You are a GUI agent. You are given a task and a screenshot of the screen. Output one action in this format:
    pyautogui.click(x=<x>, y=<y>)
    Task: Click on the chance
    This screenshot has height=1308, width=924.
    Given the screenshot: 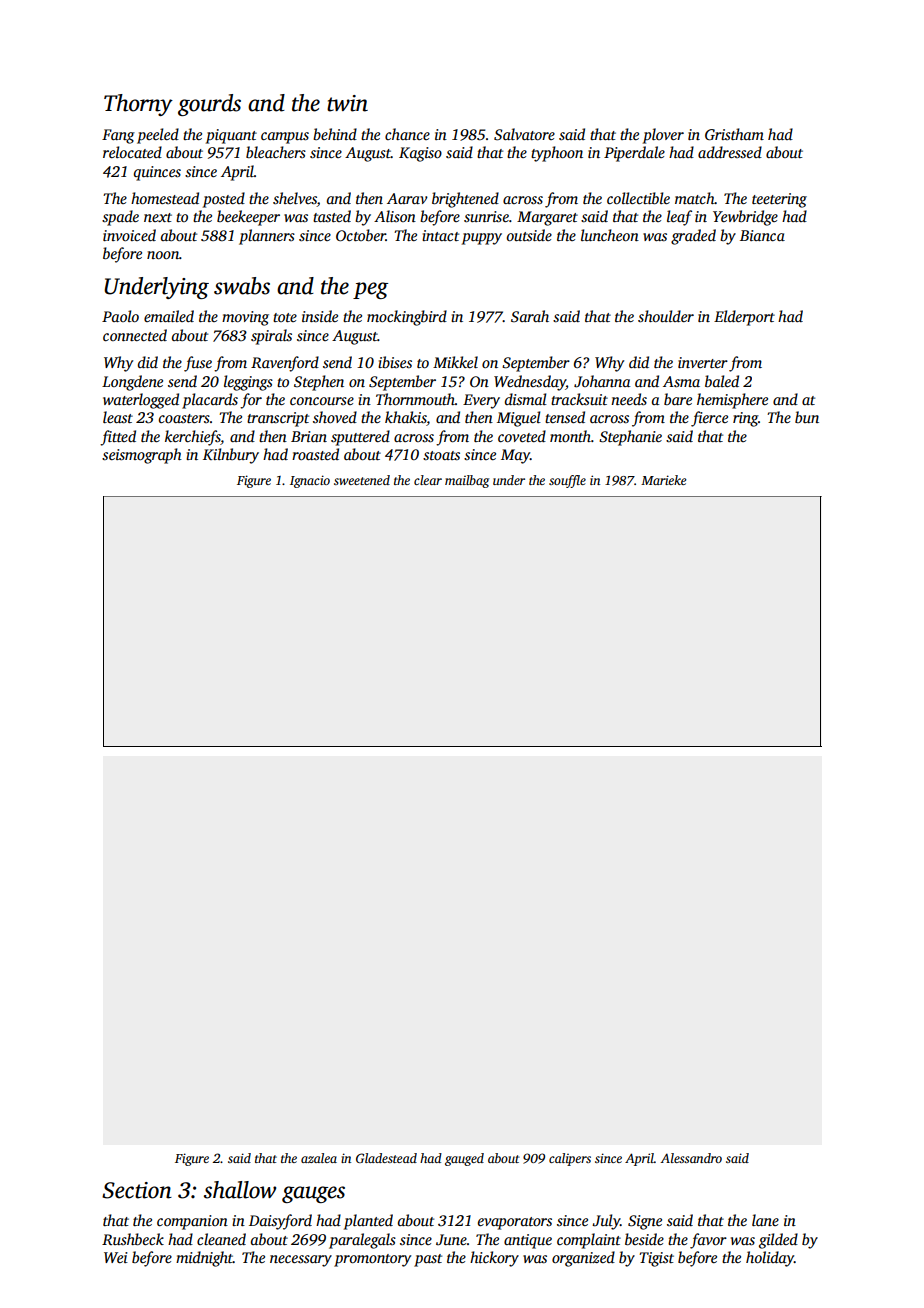 What is the action you would take?
    pyautogui.click(x=407, y=134)
